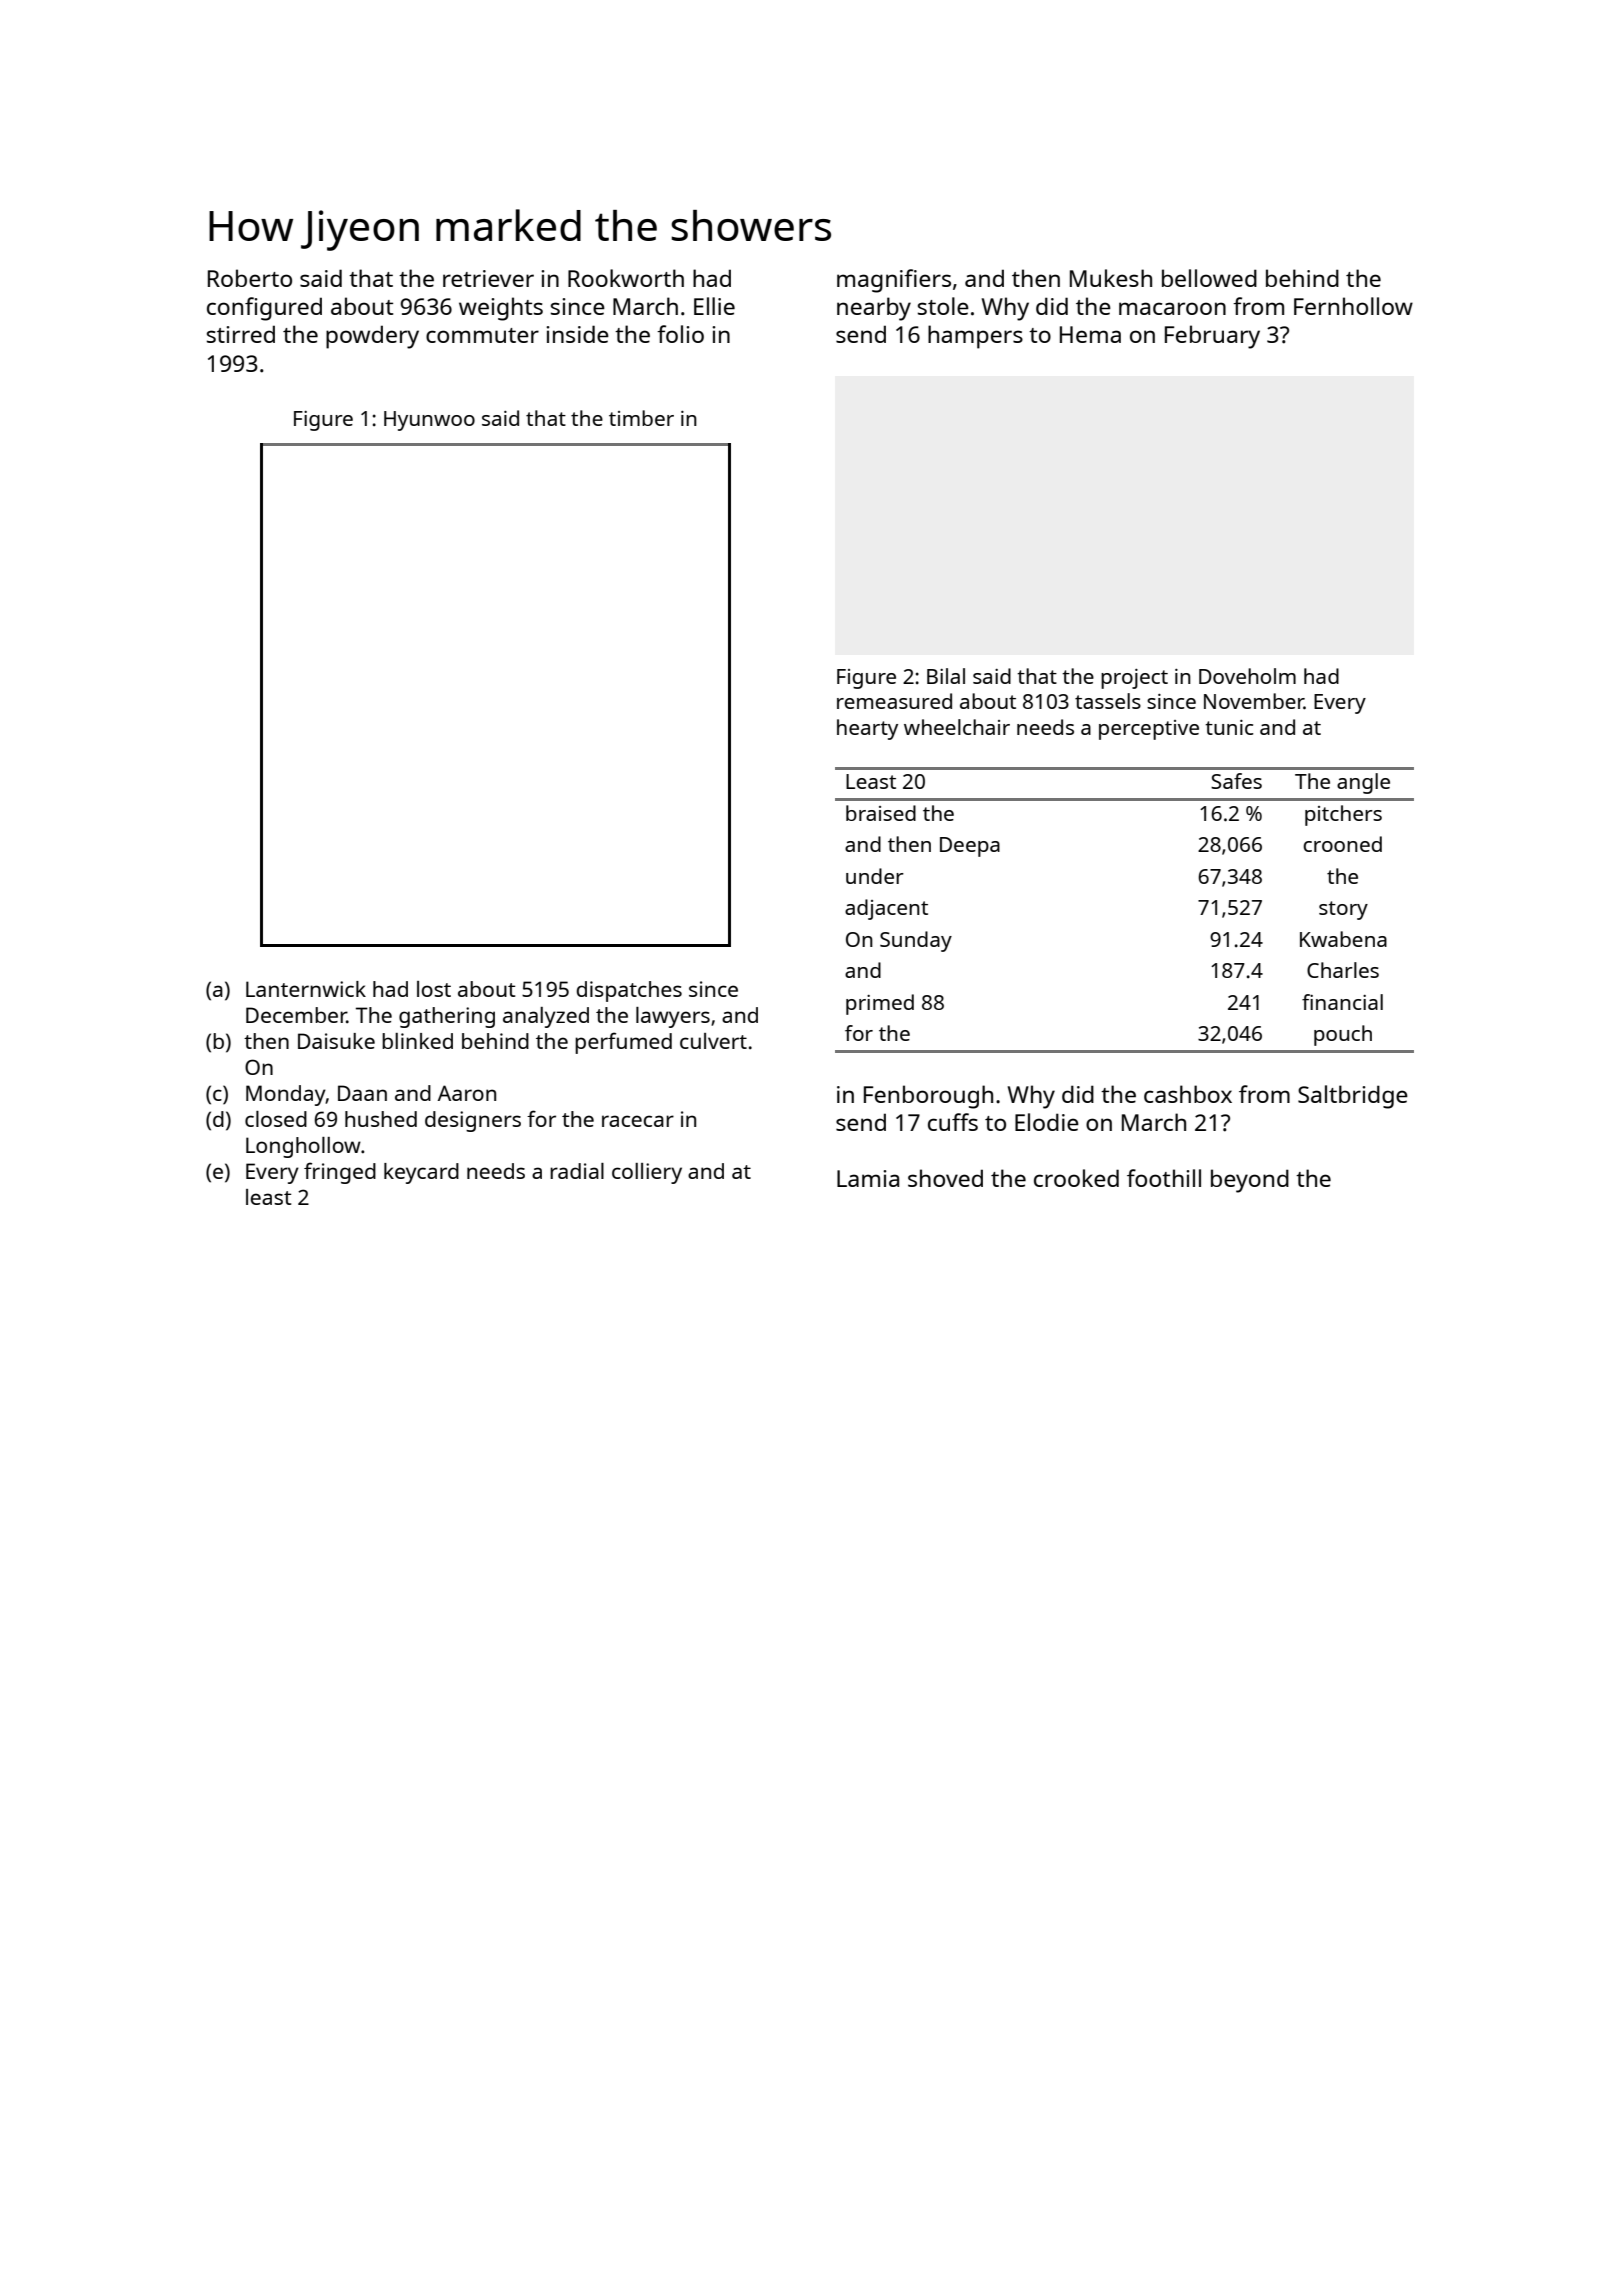  What do you see at coordinates (1353, 1097) in the document?
I see `Saltbridge` at bounding box center [1353, 1097].
